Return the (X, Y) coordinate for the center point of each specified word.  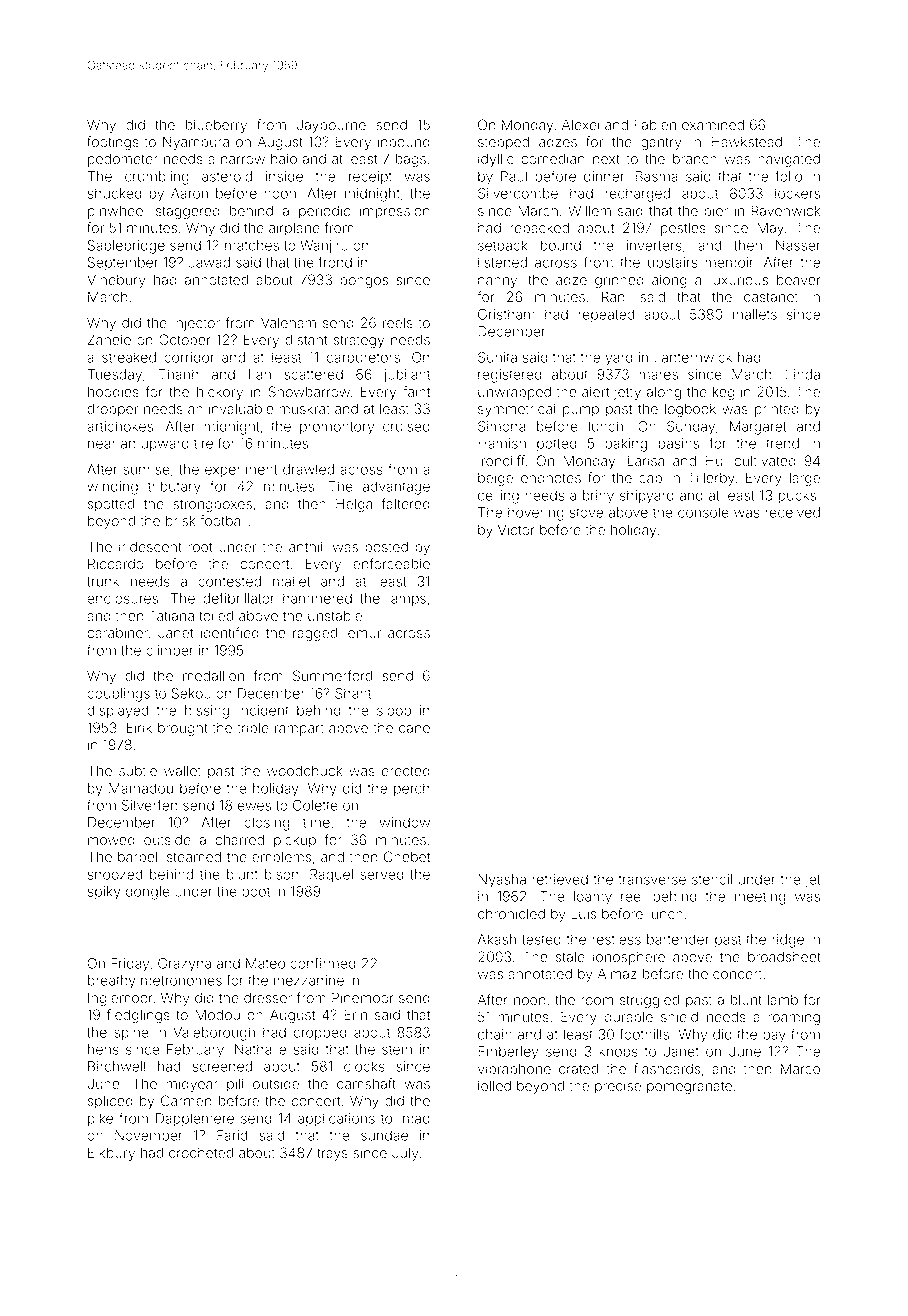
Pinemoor (363, 998)
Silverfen (150, 805)
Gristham (506, 314)
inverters (654, 245)
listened (502, 262)
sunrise (146, 469)
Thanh (178, 374)
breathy (112, 982)
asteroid (227, 176)
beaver (799, 280)
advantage (396, 488)
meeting (760, 898)
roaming (794, 1018)
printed (777, 410)
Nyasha (502, 881)
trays (332, 1154)
